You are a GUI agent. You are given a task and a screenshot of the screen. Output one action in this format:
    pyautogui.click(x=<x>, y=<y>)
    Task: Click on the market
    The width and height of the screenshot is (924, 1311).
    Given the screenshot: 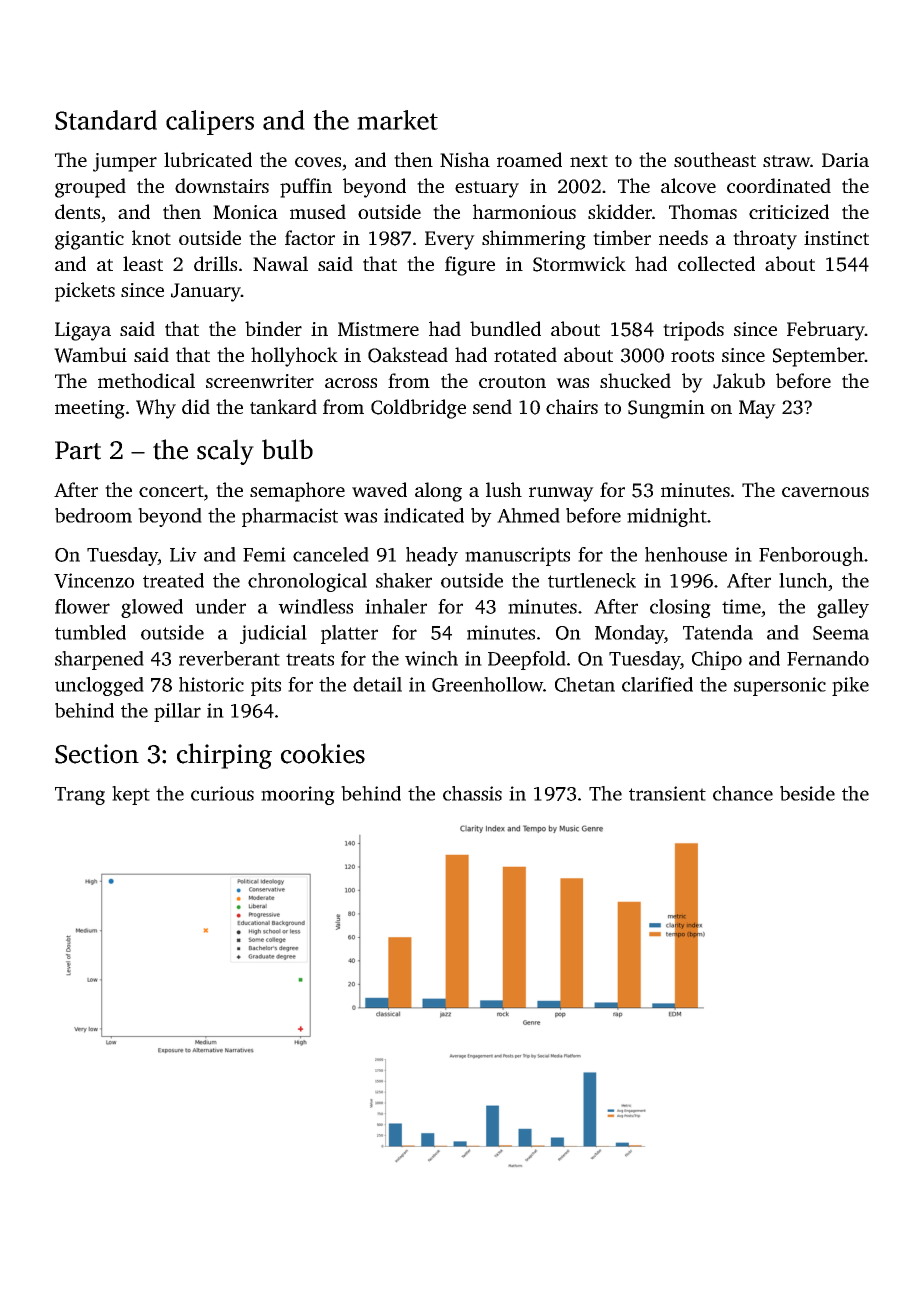 What is the action you would take?
    pyautogui.click(x=397, y=120)
